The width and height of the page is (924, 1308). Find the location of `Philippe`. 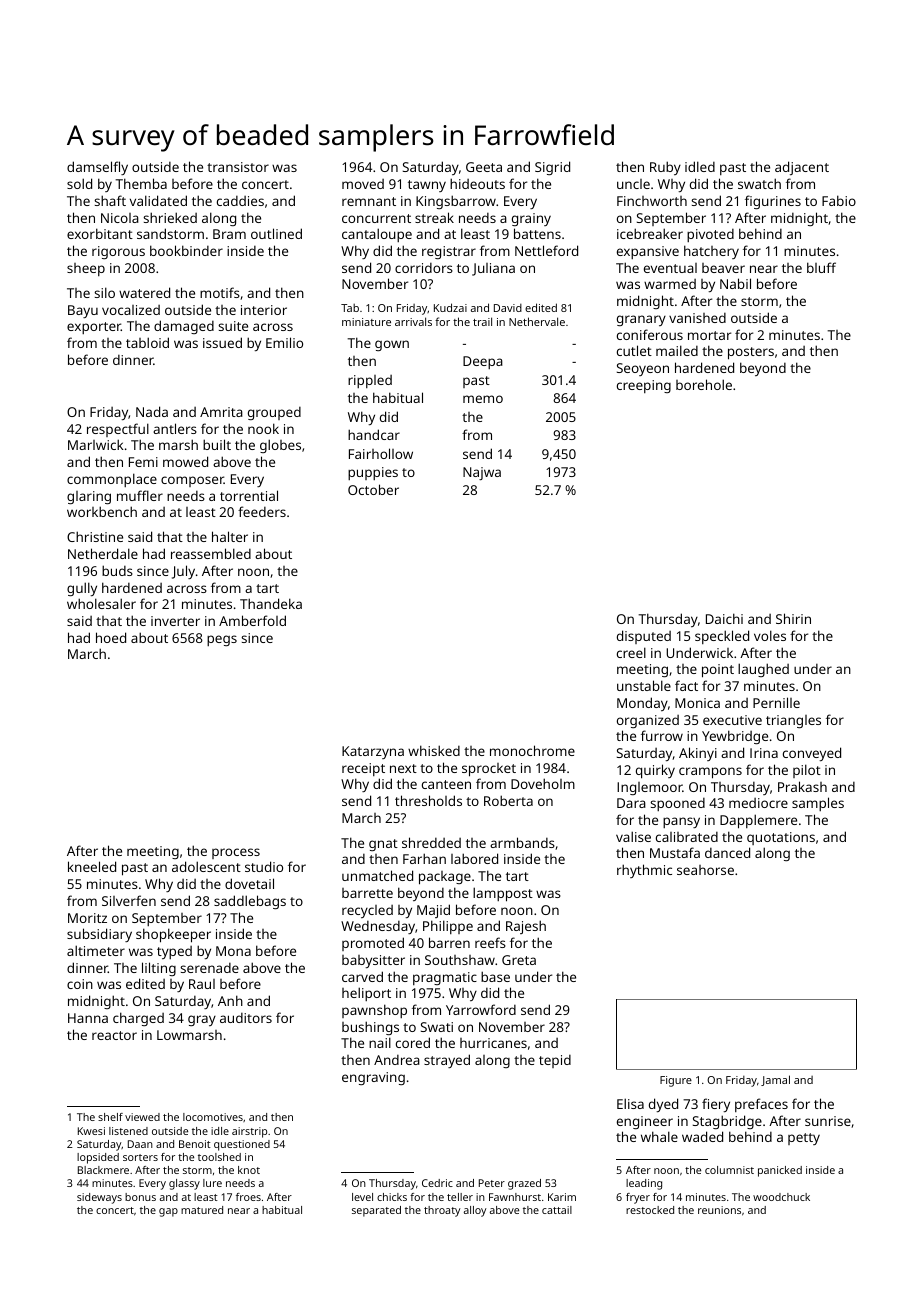

Philippe is located at coordinates (448, 927).
